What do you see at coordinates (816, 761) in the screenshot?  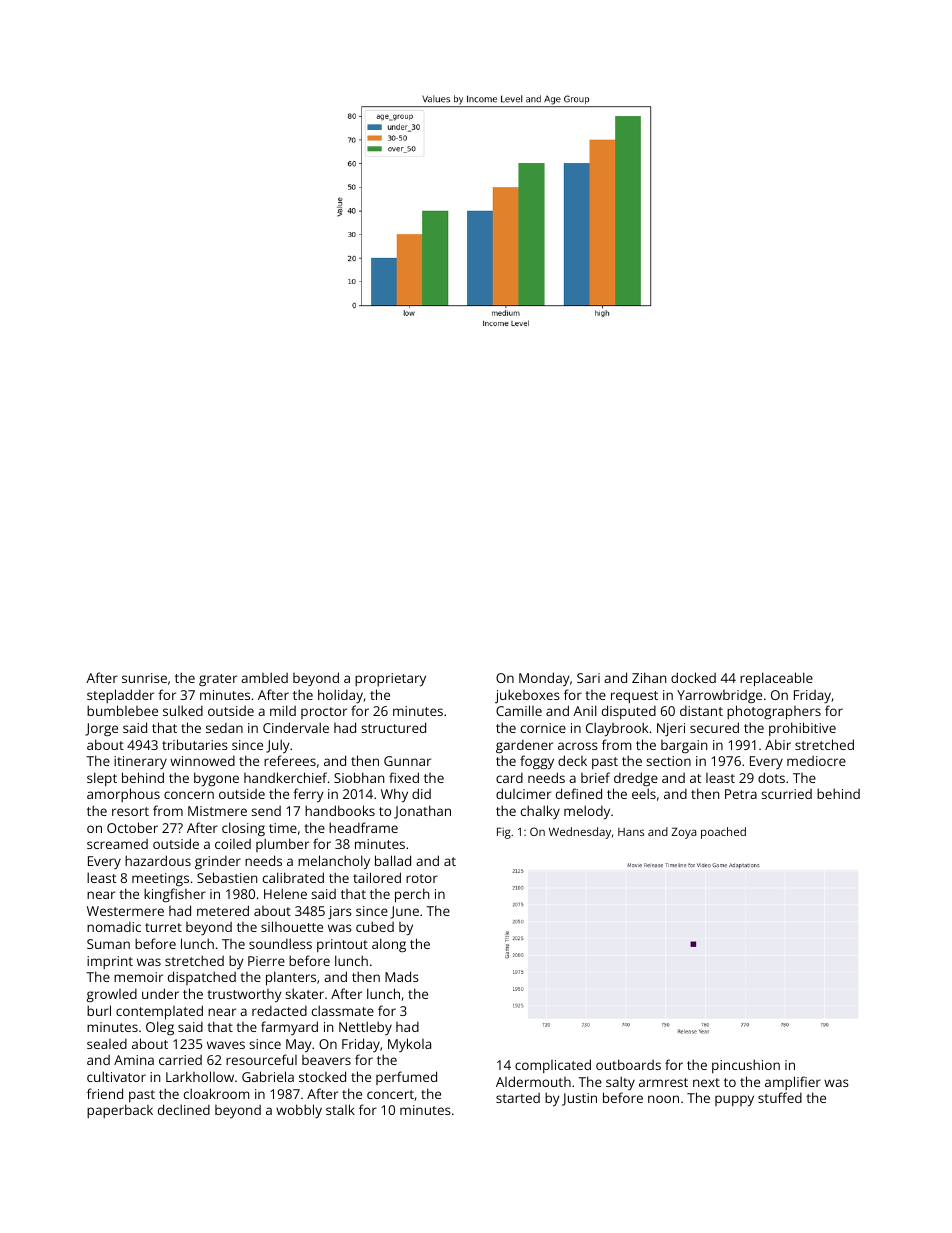 I see `mediocre` at bounding box center [816, 761].
